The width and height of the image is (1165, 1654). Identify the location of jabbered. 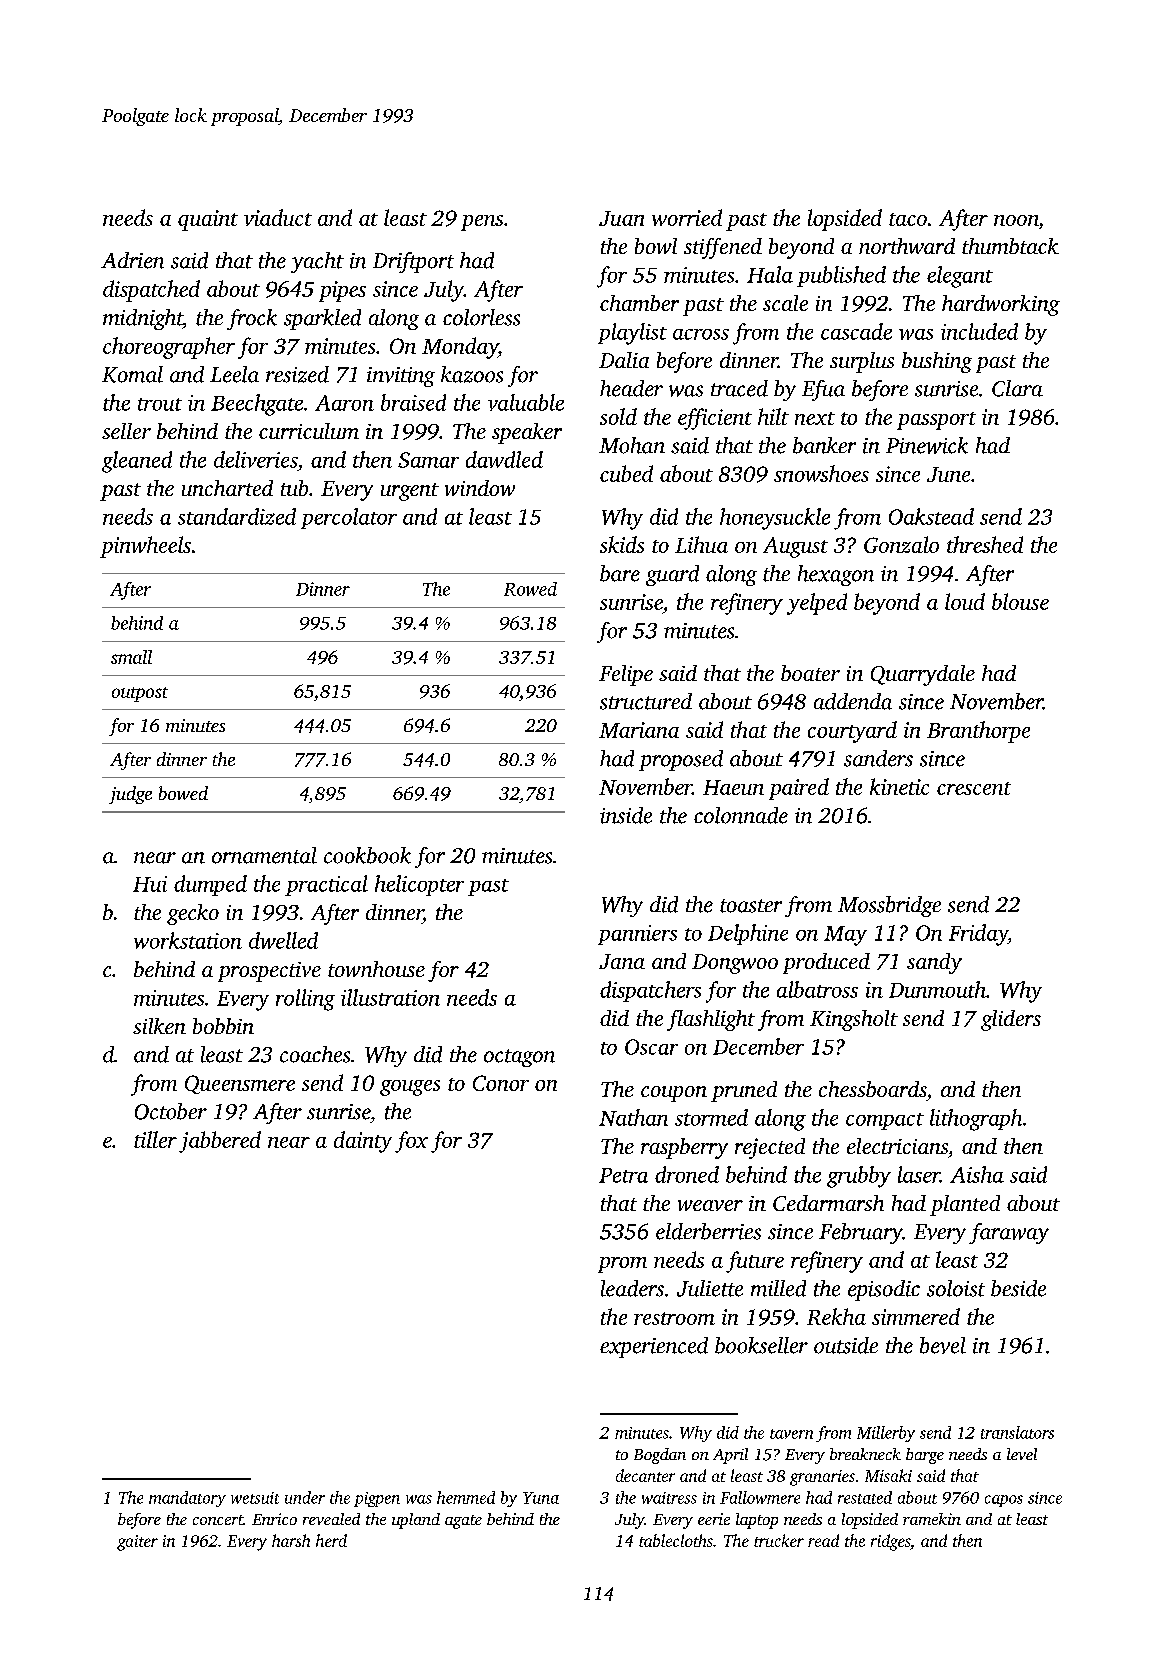
(220, 1142).
